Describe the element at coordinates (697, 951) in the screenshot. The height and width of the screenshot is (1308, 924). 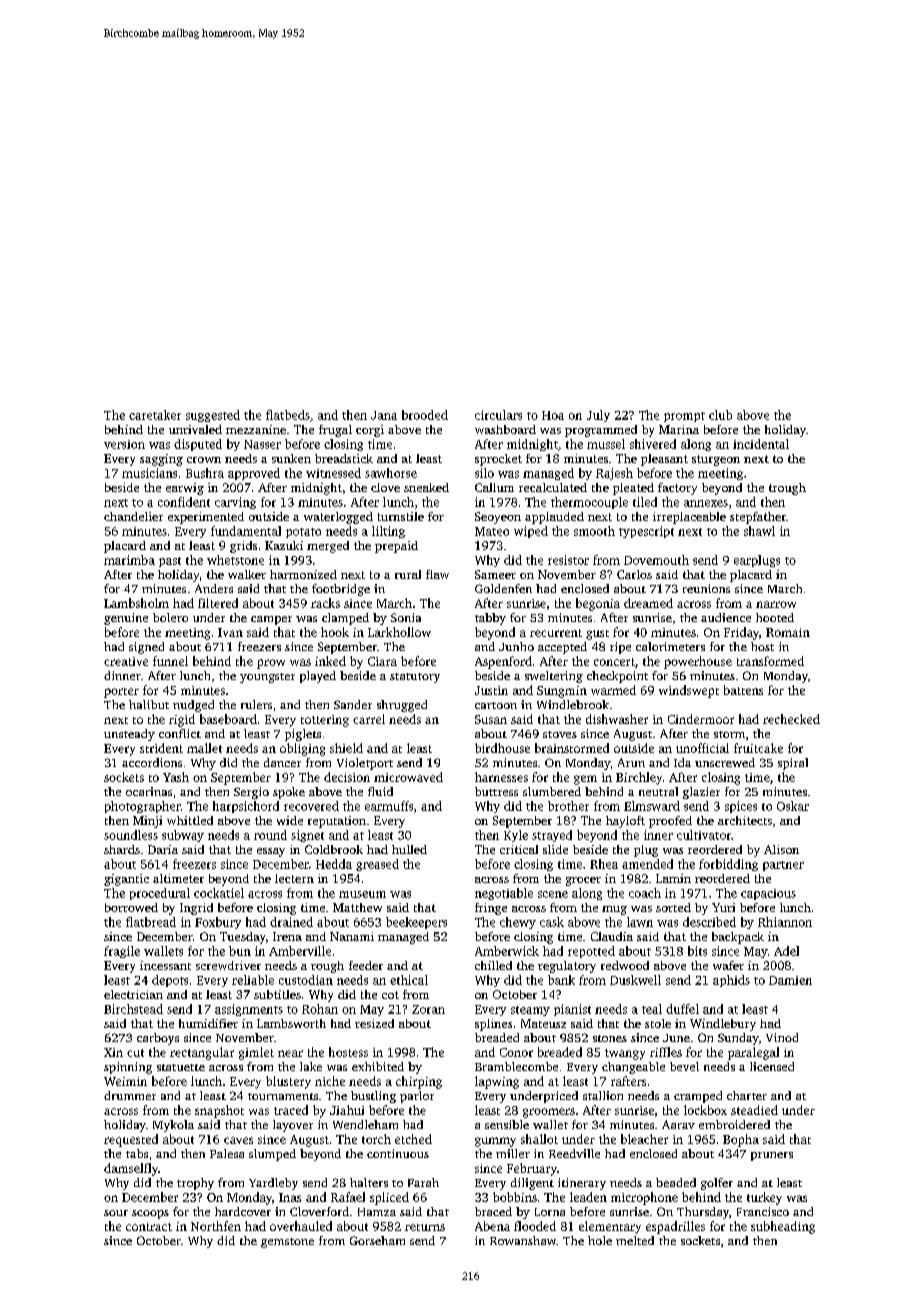
I see `bits` at that location.
